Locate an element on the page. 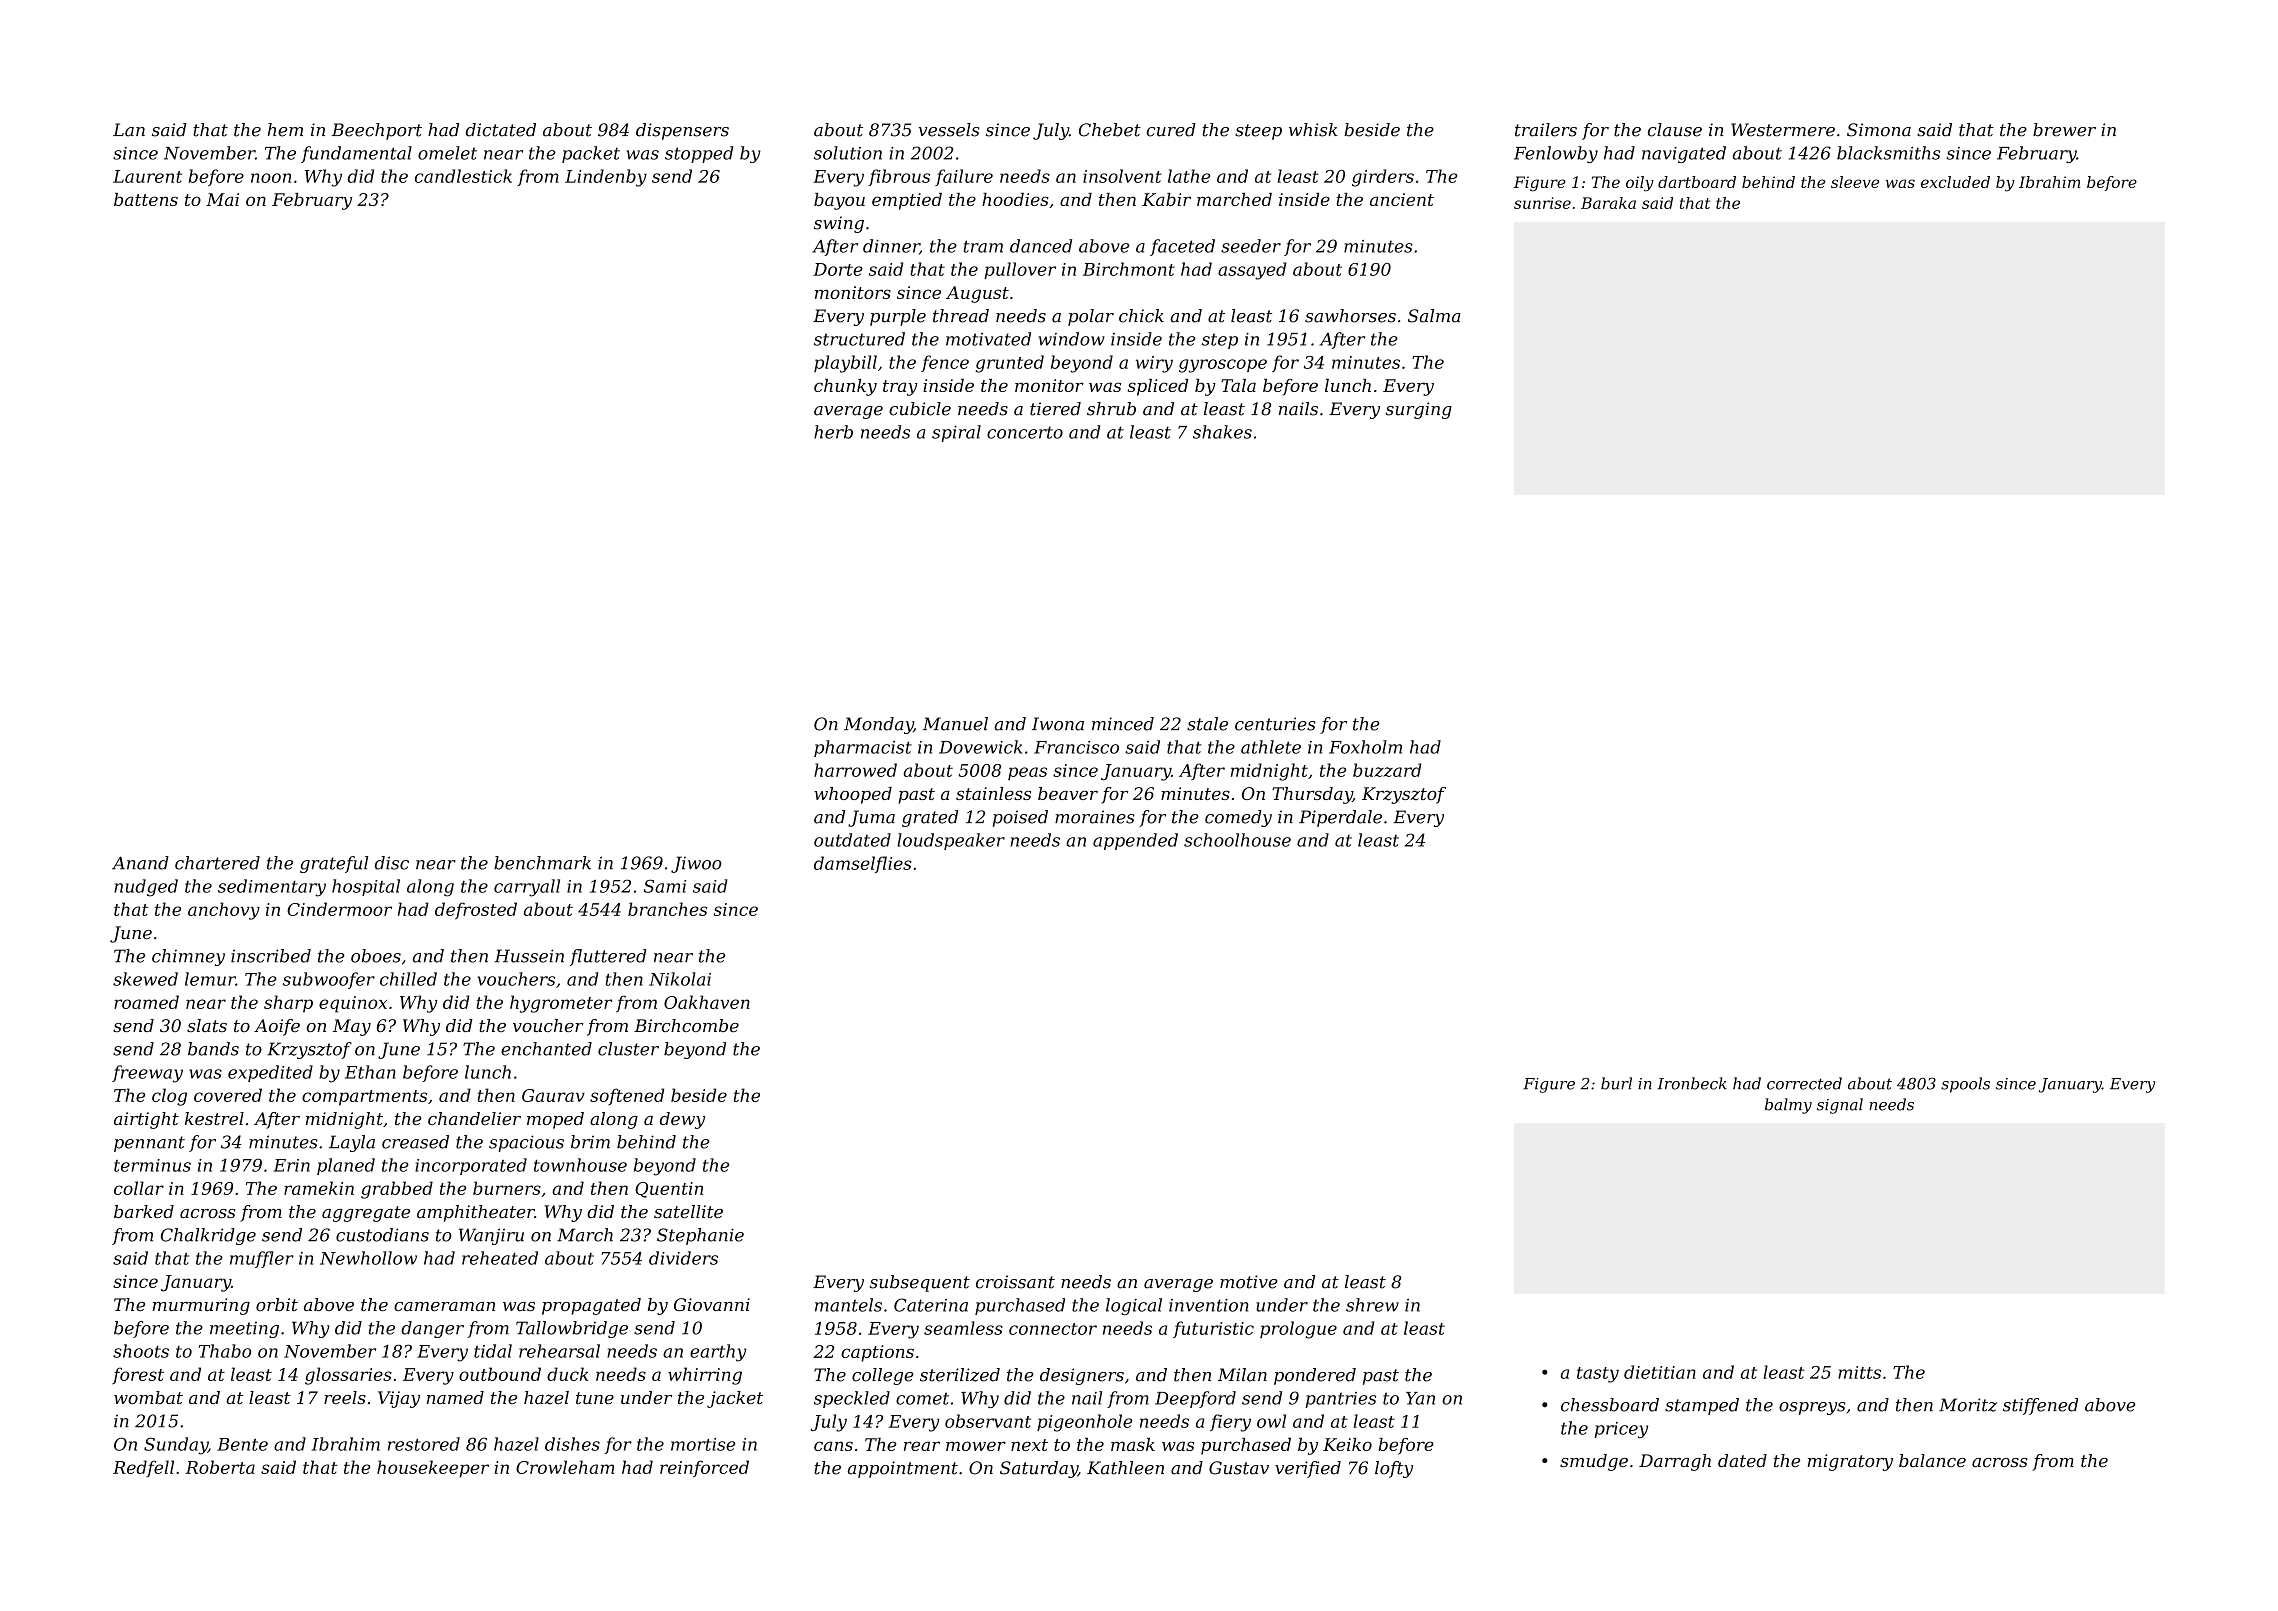  spliced is located at coordinates (1157, 387).
